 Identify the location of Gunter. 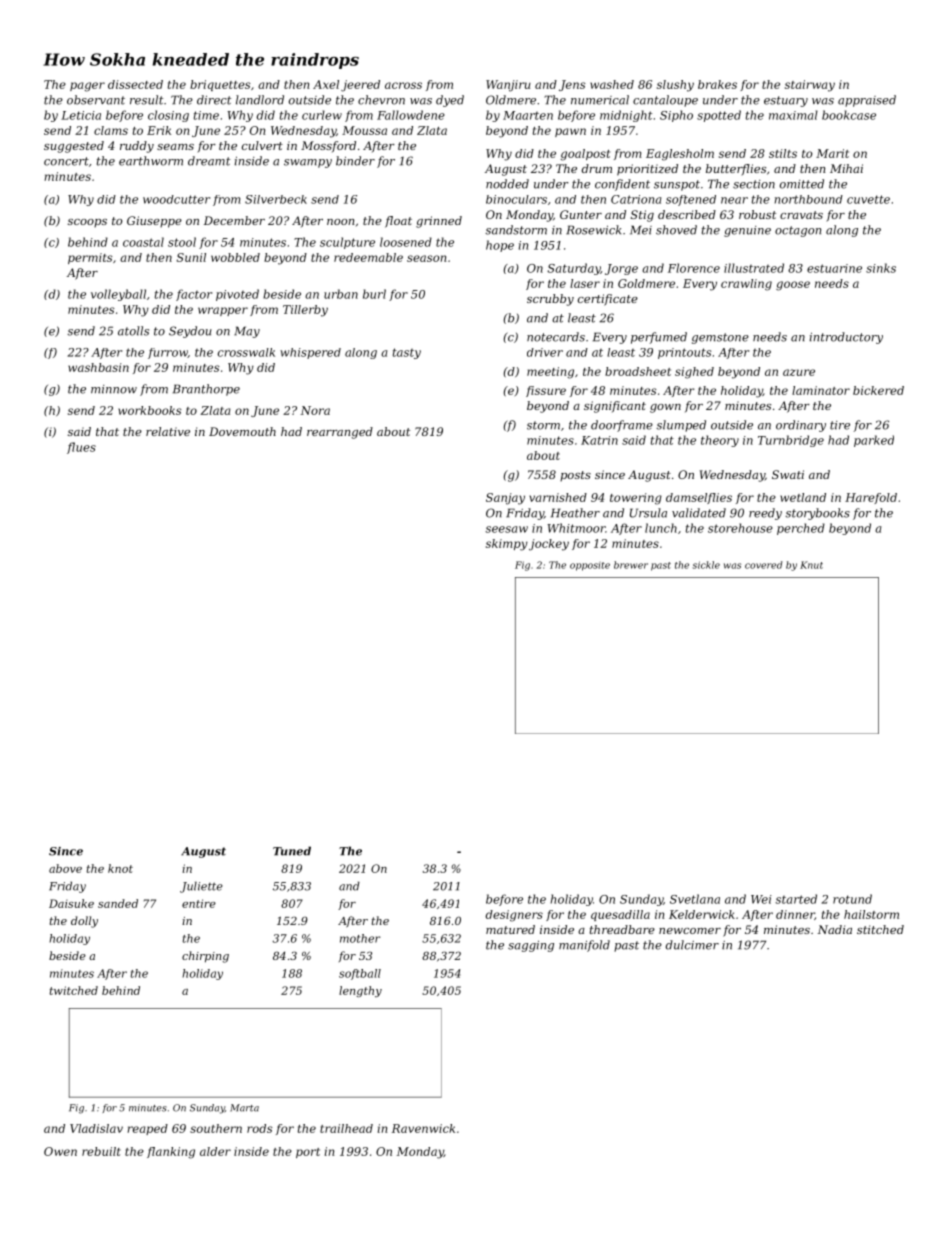
(581, 214).
